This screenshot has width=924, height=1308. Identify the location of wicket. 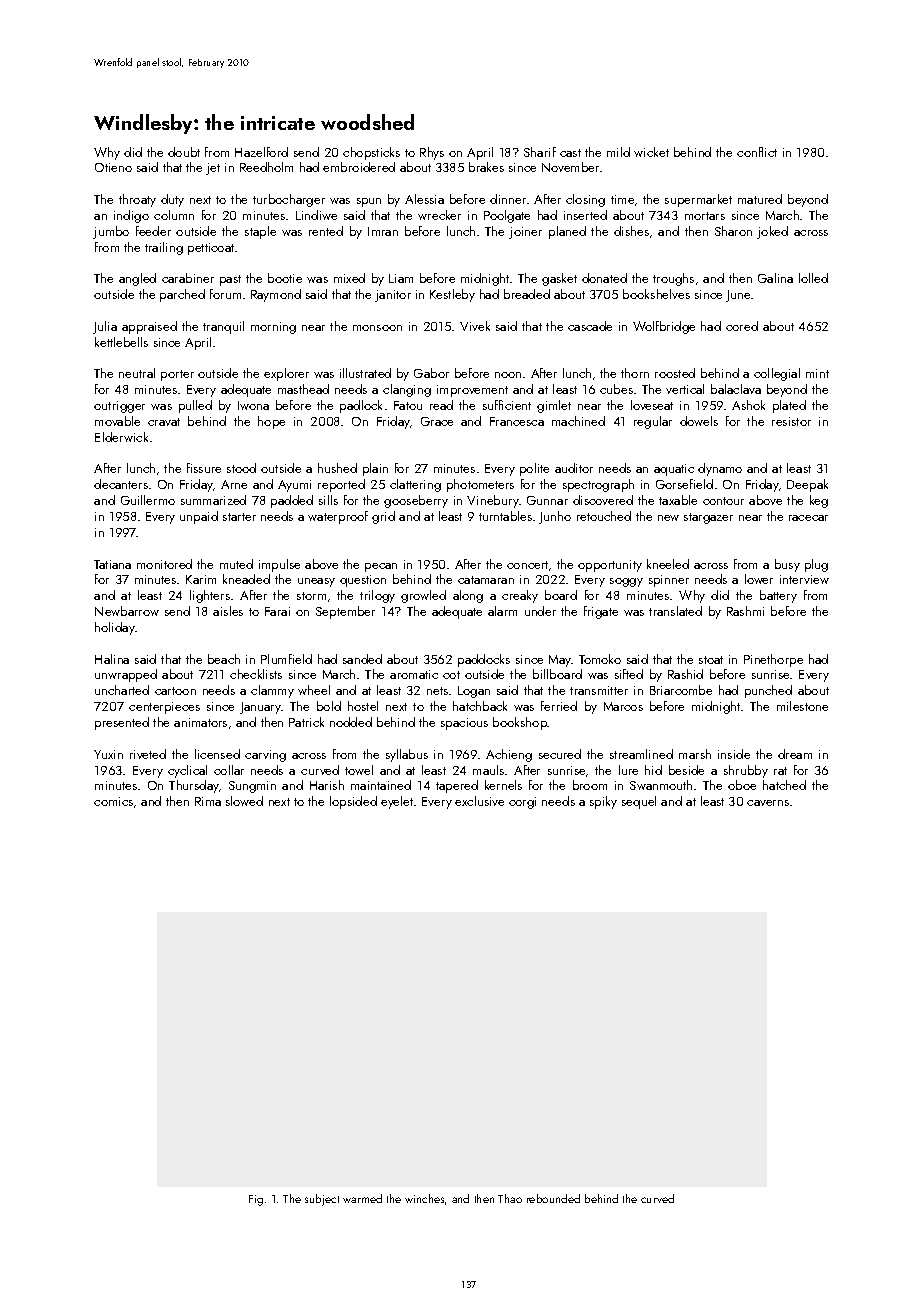
(651, 152).
